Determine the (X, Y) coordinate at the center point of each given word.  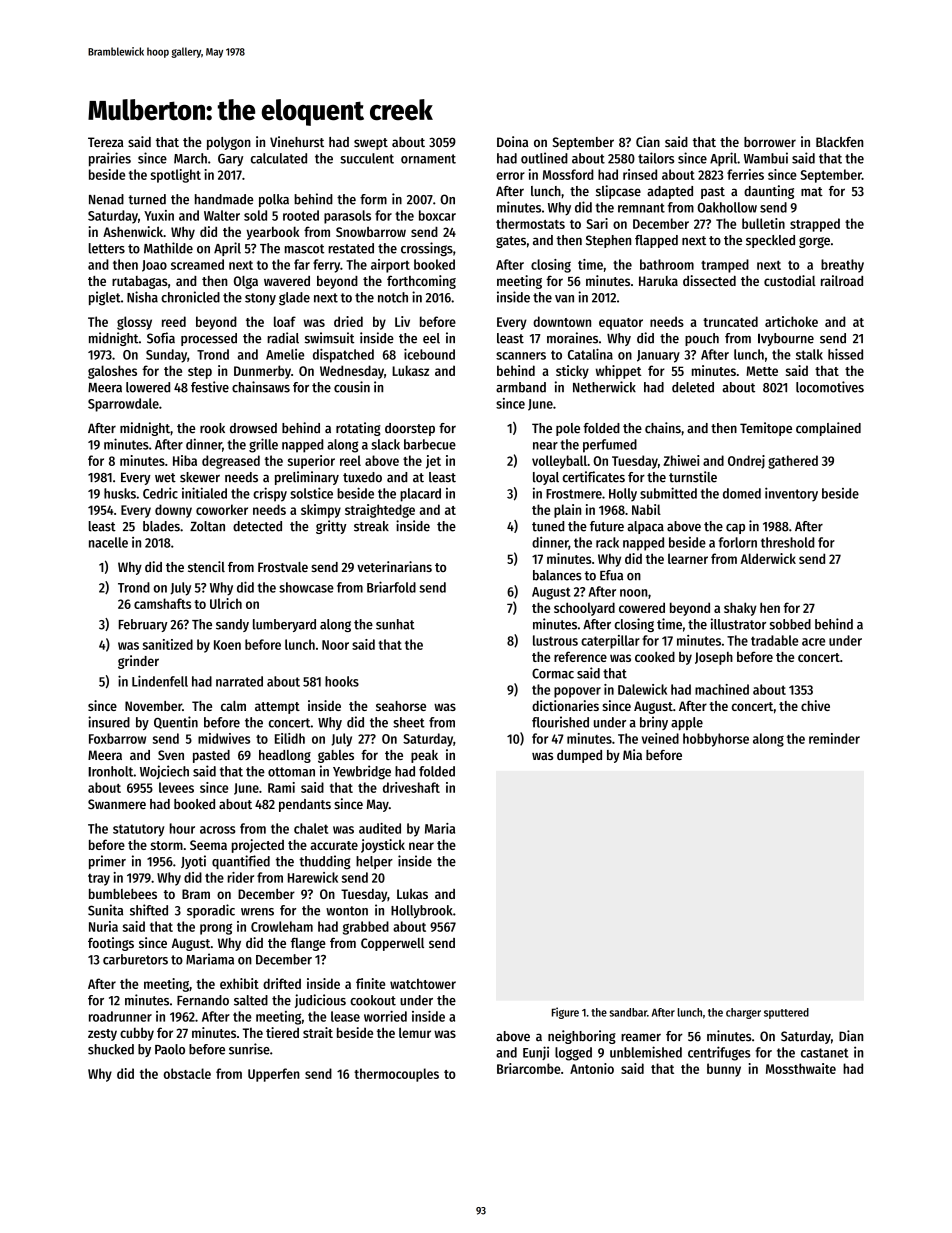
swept (371, 144)
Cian (648, 141)
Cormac (553, 673)
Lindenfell (160, 681)
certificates (593, 477)
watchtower (423, 983)
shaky (740, 609)
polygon (229, 143)
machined (722, 689)
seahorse (401, 706)
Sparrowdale (123, 405)
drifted (282, 983)
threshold (788, 542)
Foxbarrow (117, 738)
